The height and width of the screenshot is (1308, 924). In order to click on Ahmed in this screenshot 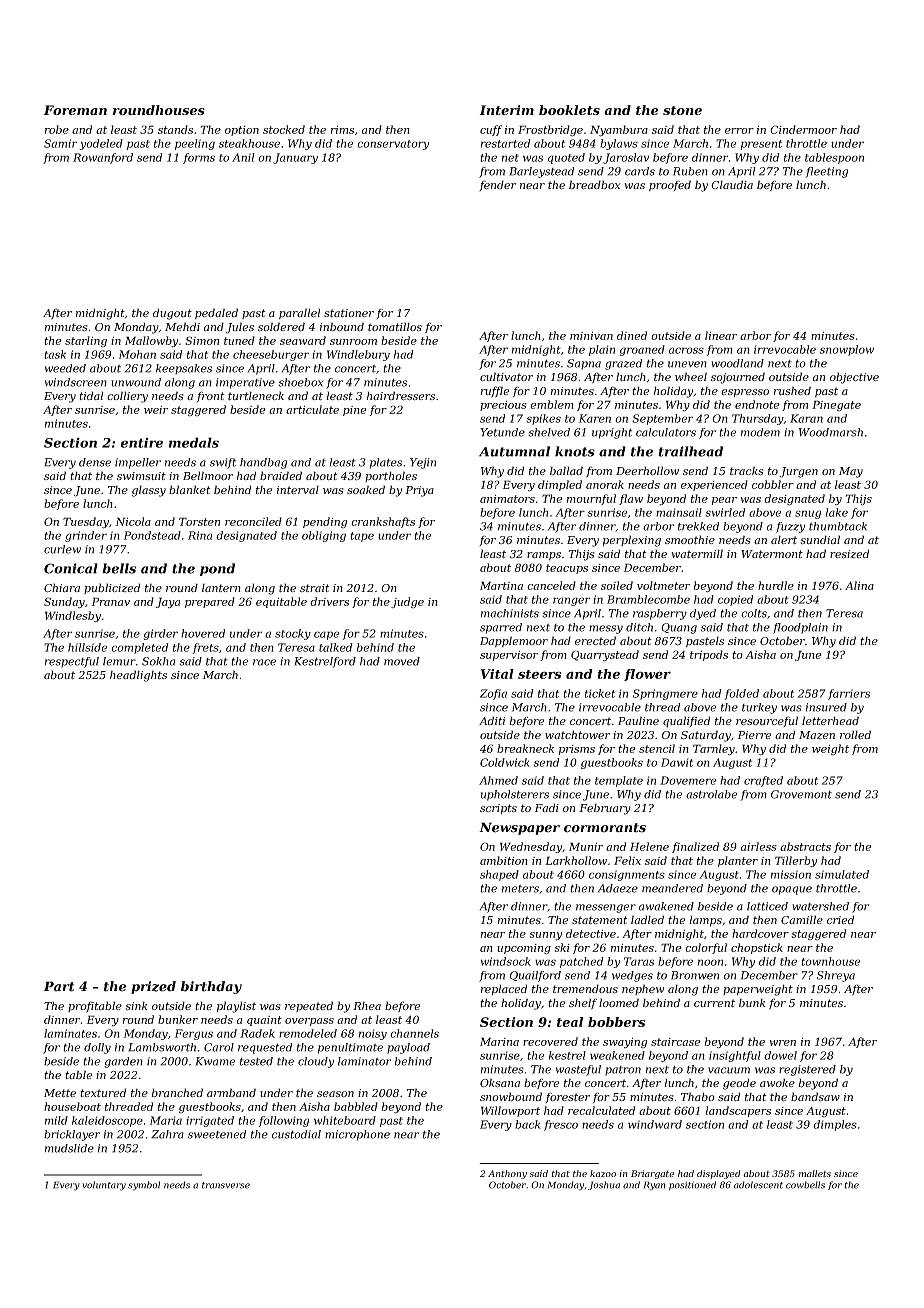, I will do `click(498, 780)`.
